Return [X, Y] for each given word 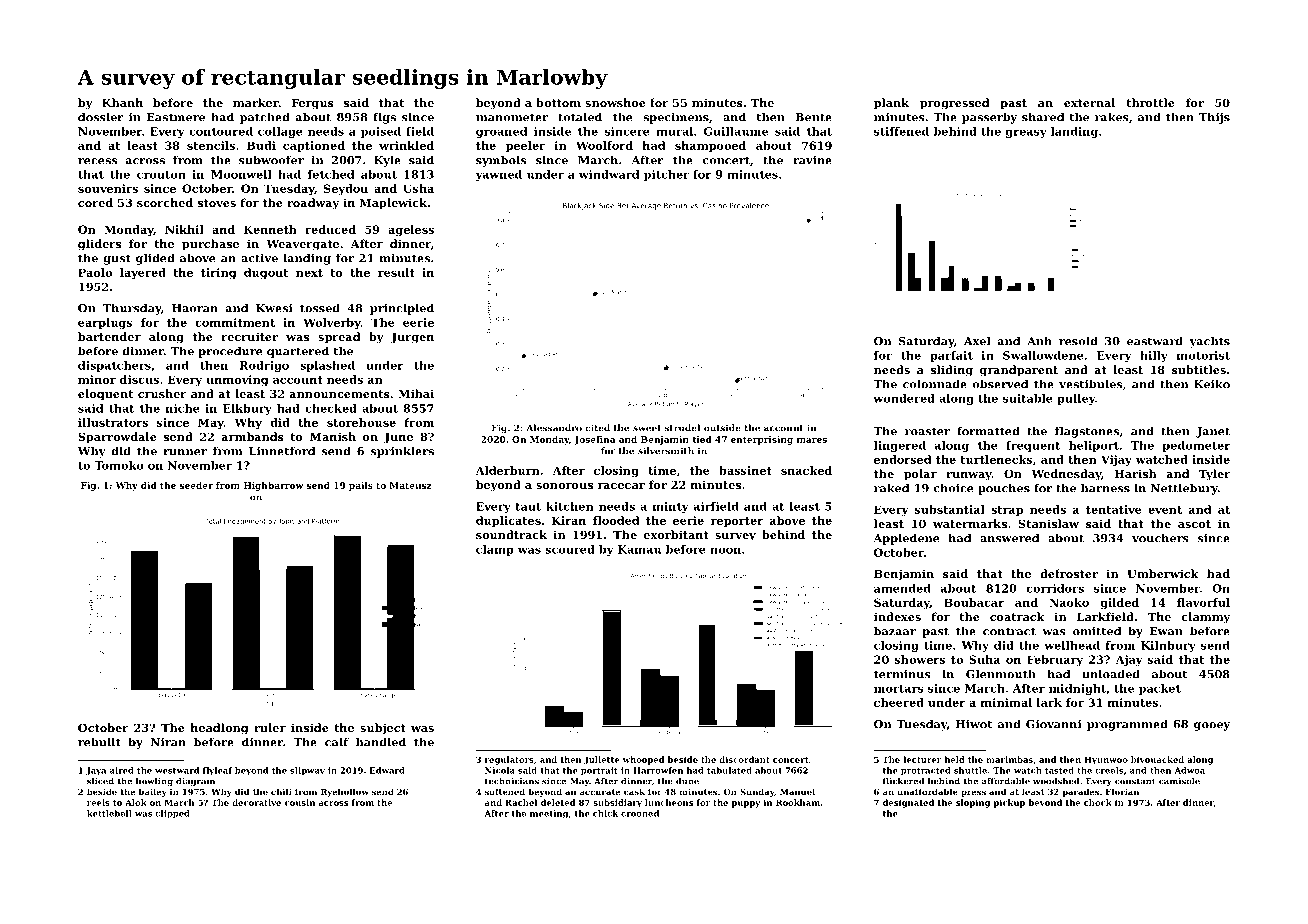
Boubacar [974, 602]
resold [1078, 341]
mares [812, 440]
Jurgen [412, 338]
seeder [196, 485]
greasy [1026, 133]
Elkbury [247, 409]
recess [97, 161]
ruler [270, 727]
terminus [902, 674]
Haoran [195, 308]
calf [337, 742]
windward [609, 174]
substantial [950, 509]
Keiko [1212, 384]
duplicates [508, 521]
